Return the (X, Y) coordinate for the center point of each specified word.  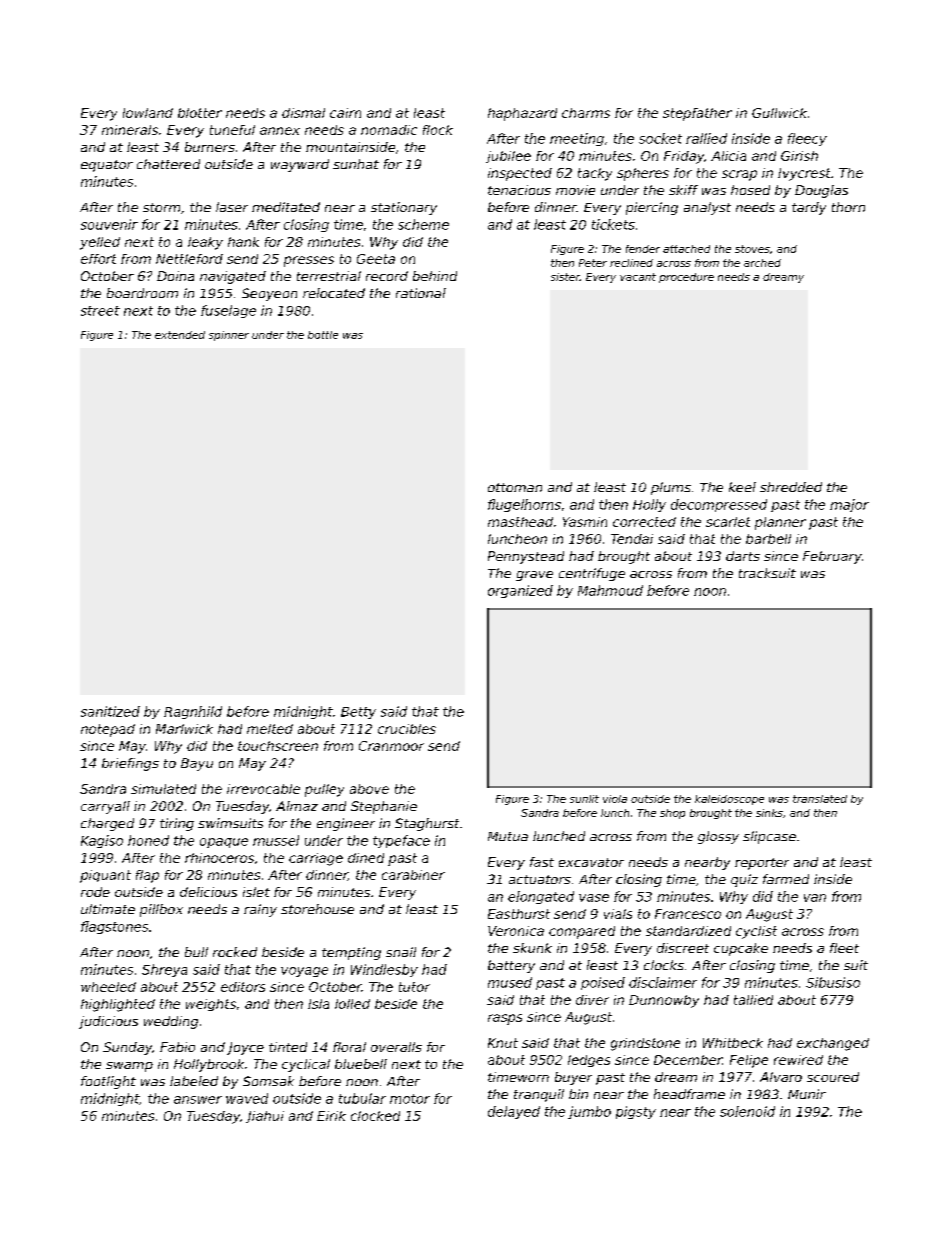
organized (520, 591)
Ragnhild (193, 712)
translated (820, 799)
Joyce (245, 1048)
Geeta (376, 259)
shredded (791, 487)
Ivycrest (804, 174)
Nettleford (189, 259)
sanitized (110, 711)
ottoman (515, 487)
